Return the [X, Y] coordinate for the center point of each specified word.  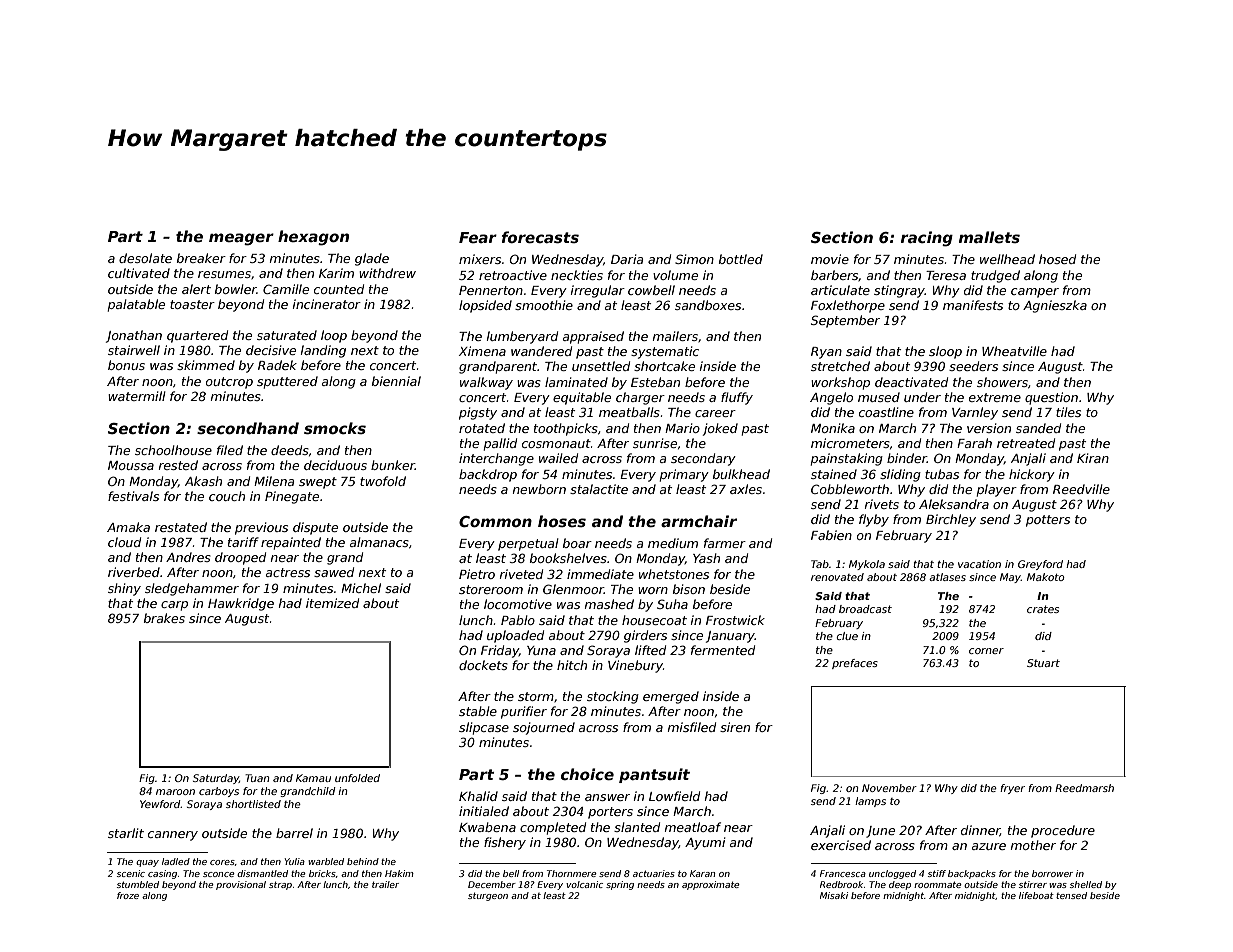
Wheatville [1014, 351]
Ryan [826, 353]
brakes [164, 618]
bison [689, 589]
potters [1048, 521]
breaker [201, 258]
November [889, 788]
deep [900, 885]
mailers [675, 336]
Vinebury [635, 666]
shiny [124, 589]
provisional [241, 885]
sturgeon [488, 896]
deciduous [335, 465]
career [715, 413]
